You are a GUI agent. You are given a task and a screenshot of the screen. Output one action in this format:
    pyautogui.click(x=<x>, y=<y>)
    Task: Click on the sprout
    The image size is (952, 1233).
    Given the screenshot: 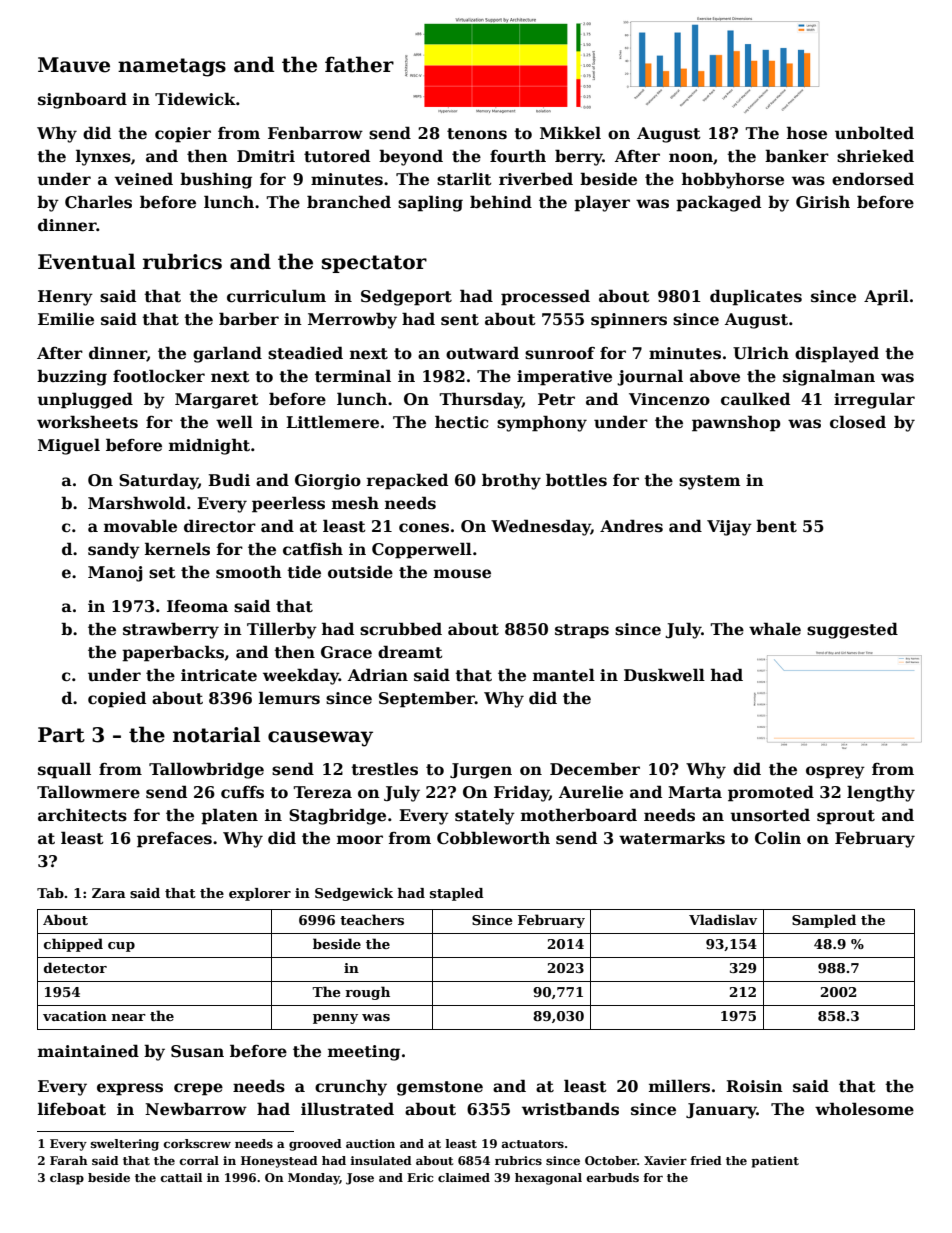 What is the action you would take?
    pyautogui.click(x=846, y=817)
